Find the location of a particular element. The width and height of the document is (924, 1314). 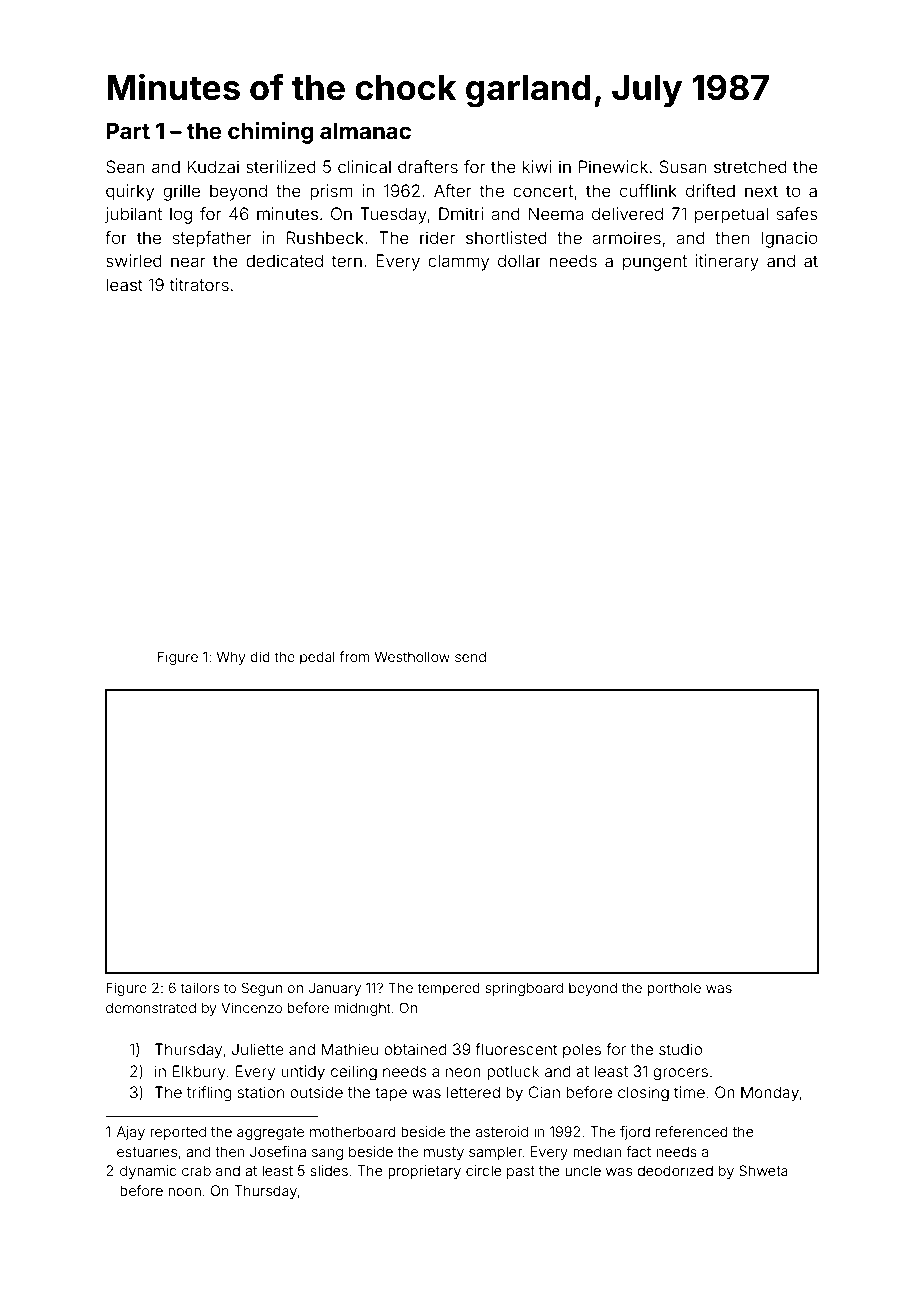

Part is located at coordinates (128, 130).
